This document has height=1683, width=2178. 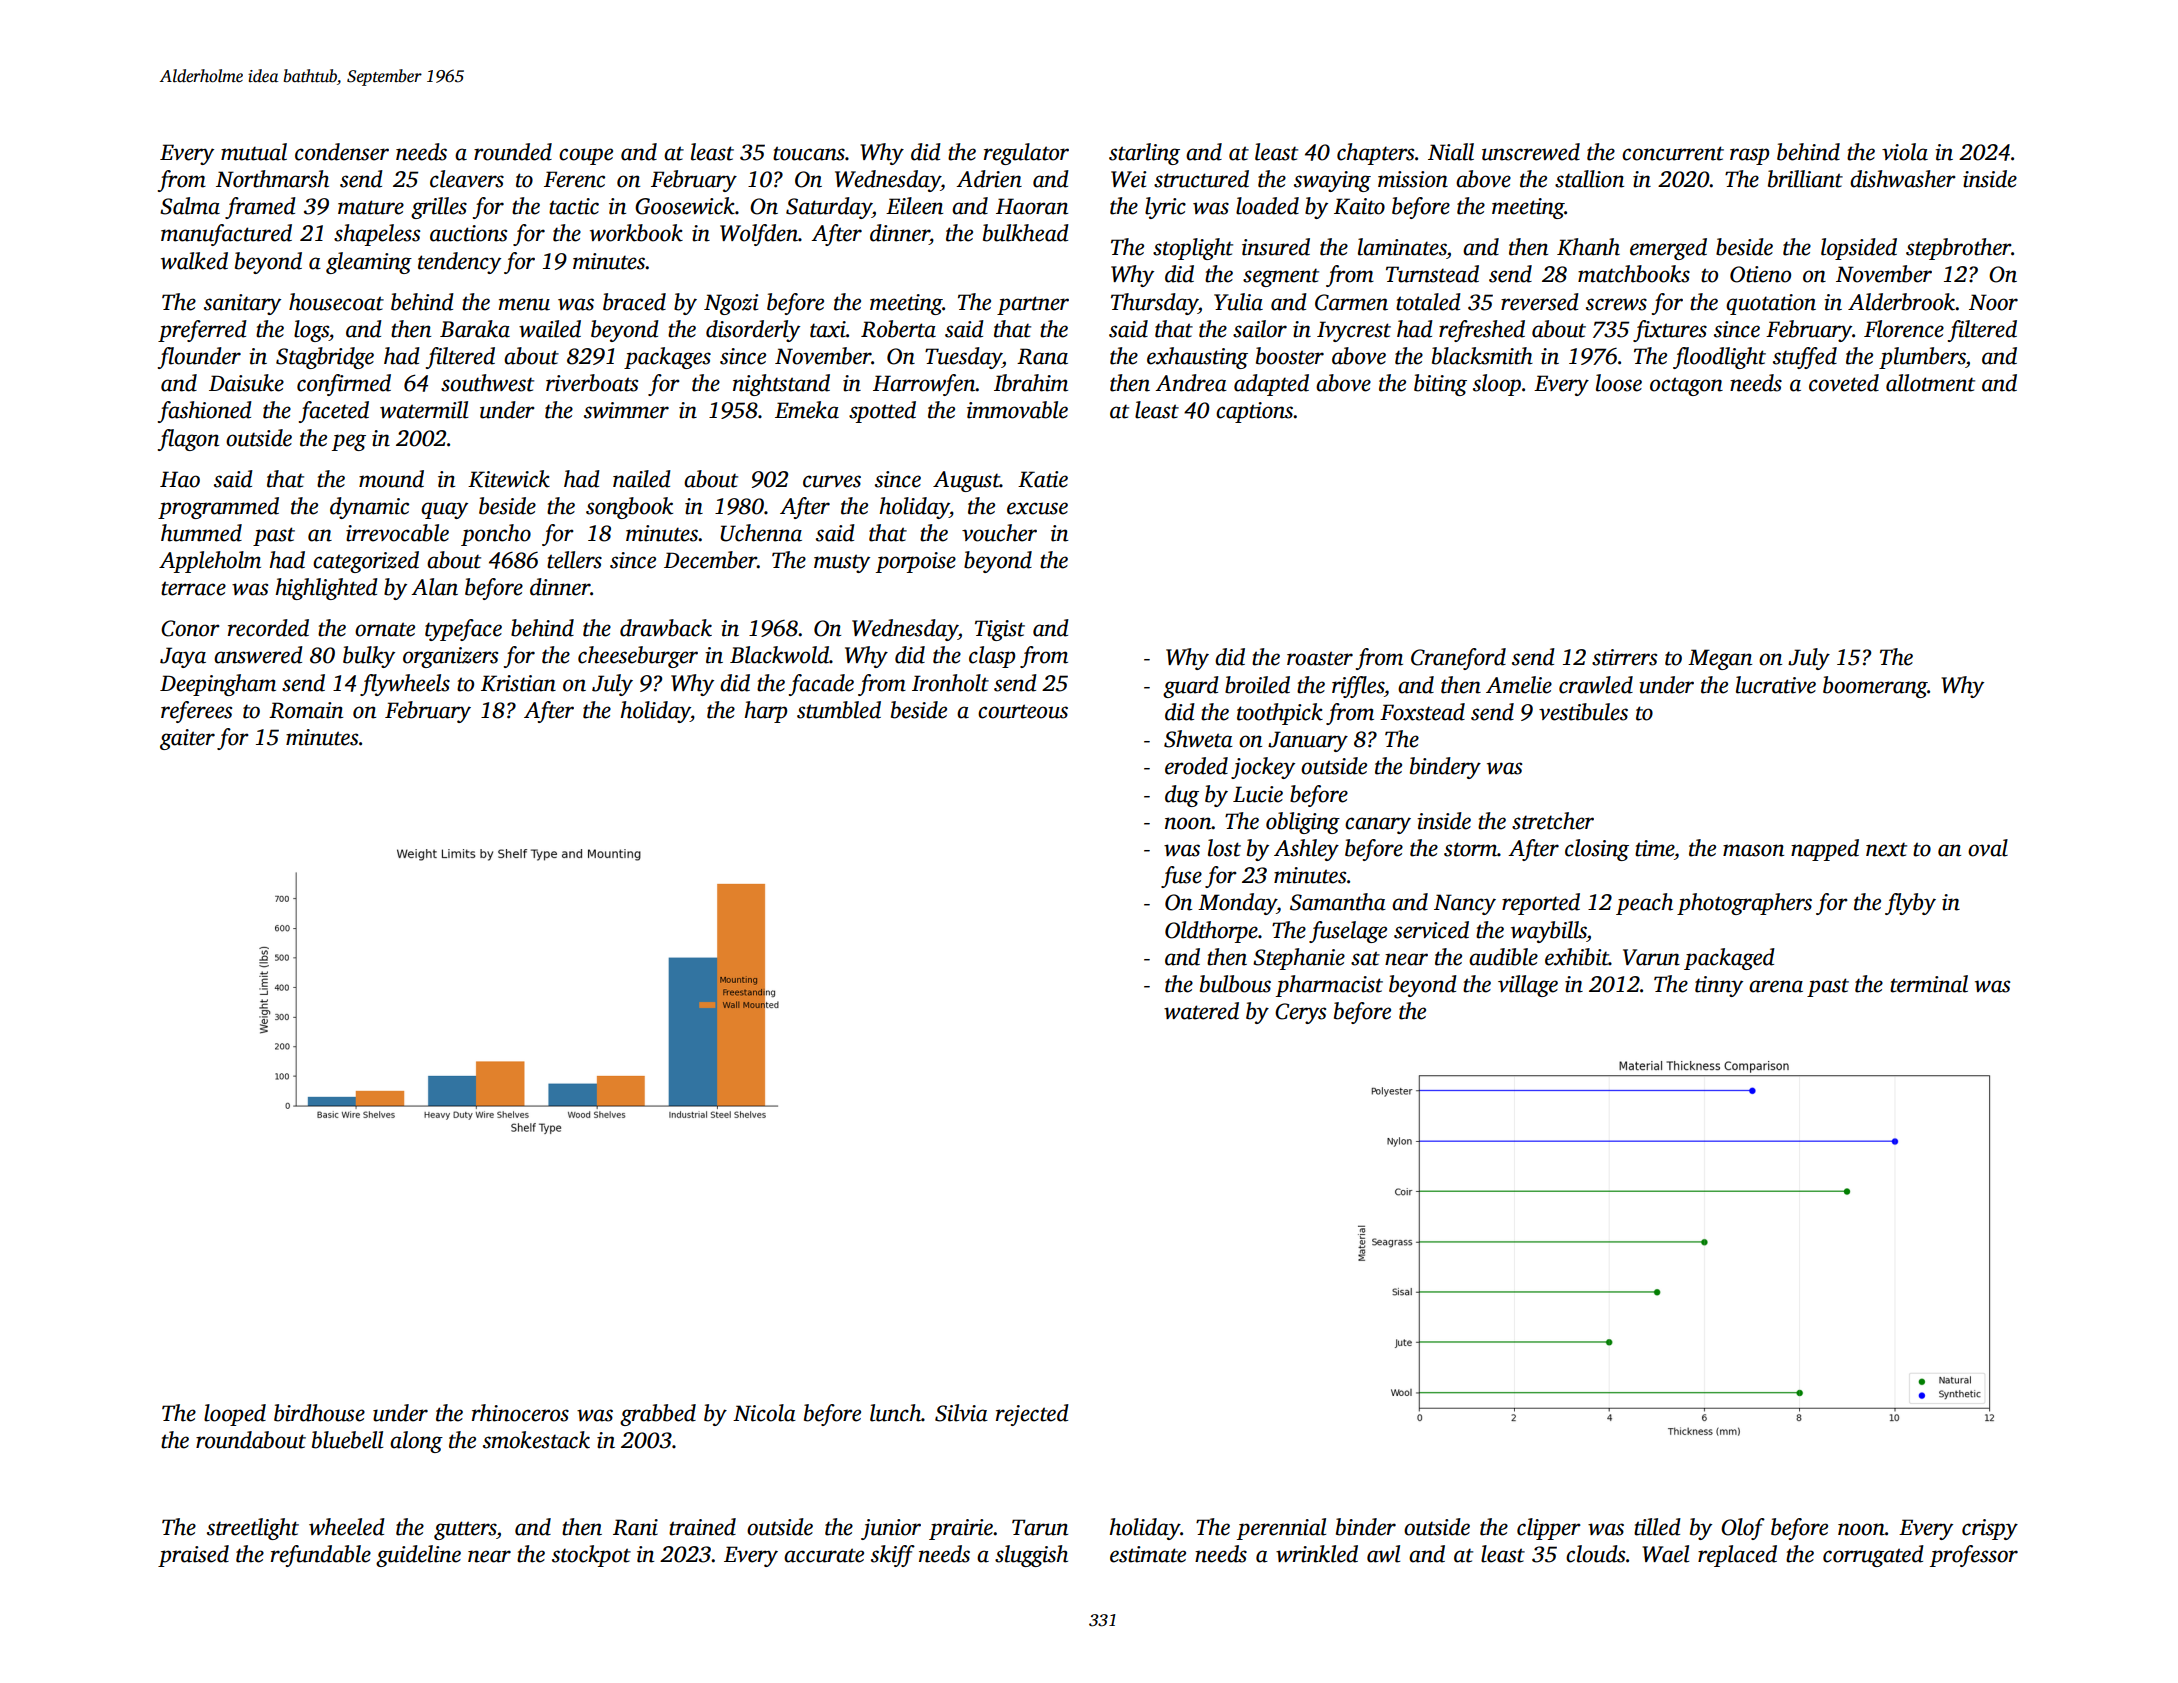 What do you see at coordinates (1686, 386) in the document?
I see `octagon` at bounding box center [1686, 386].
